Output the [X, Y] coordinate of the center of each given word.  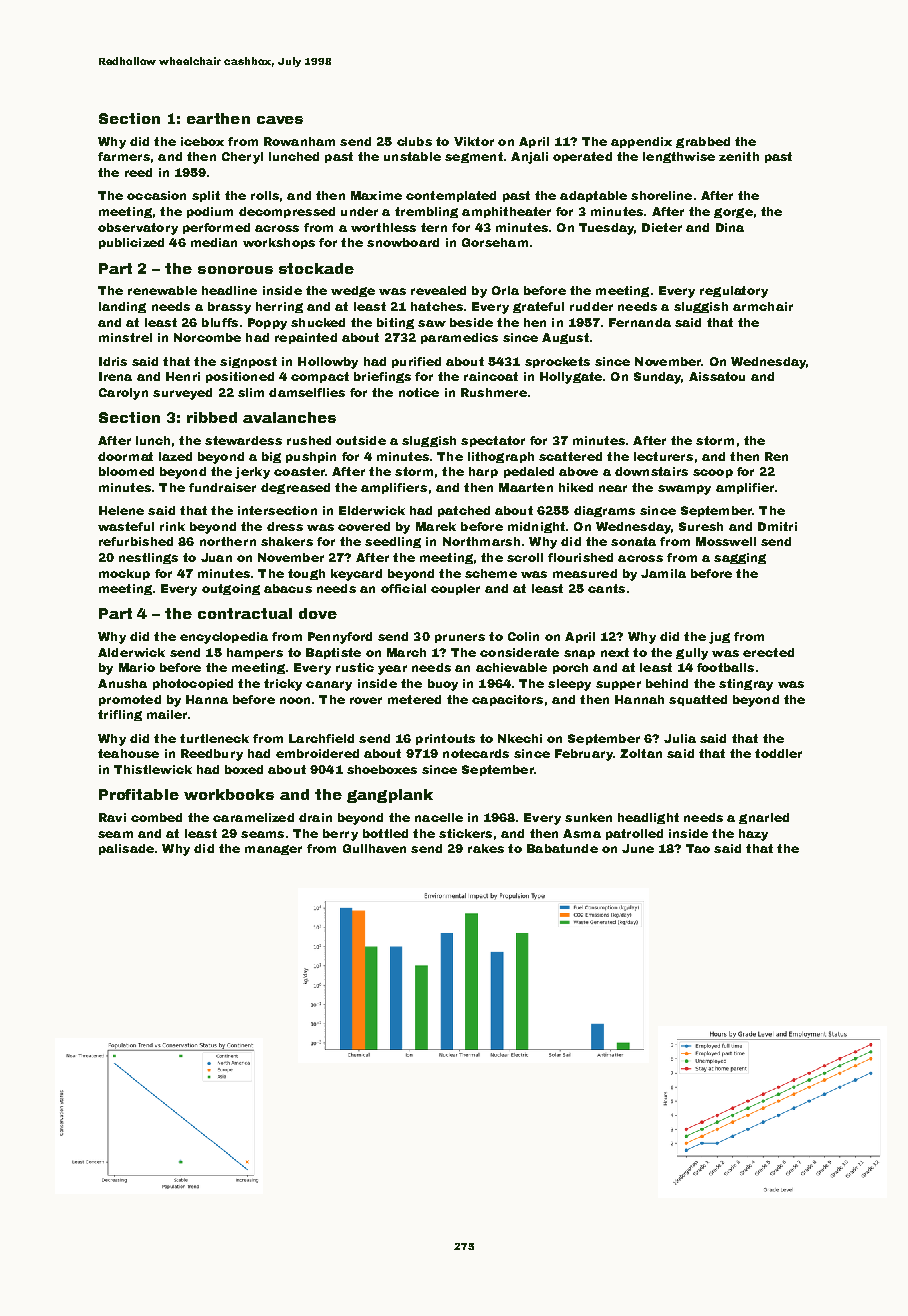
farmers [124, 156]
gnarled [764, 818]
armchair [763, 306]
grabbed [703, 142]
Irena [115, 376]
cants [606, 588]
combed [156, 817]
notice [419, 392]
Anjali [529, 158]
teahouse [128, 753]
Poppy [267, 324]
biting [395, 323]
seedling [393, 542]
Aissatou [717, 376]
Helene [121, 510]
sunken [588, 817]
